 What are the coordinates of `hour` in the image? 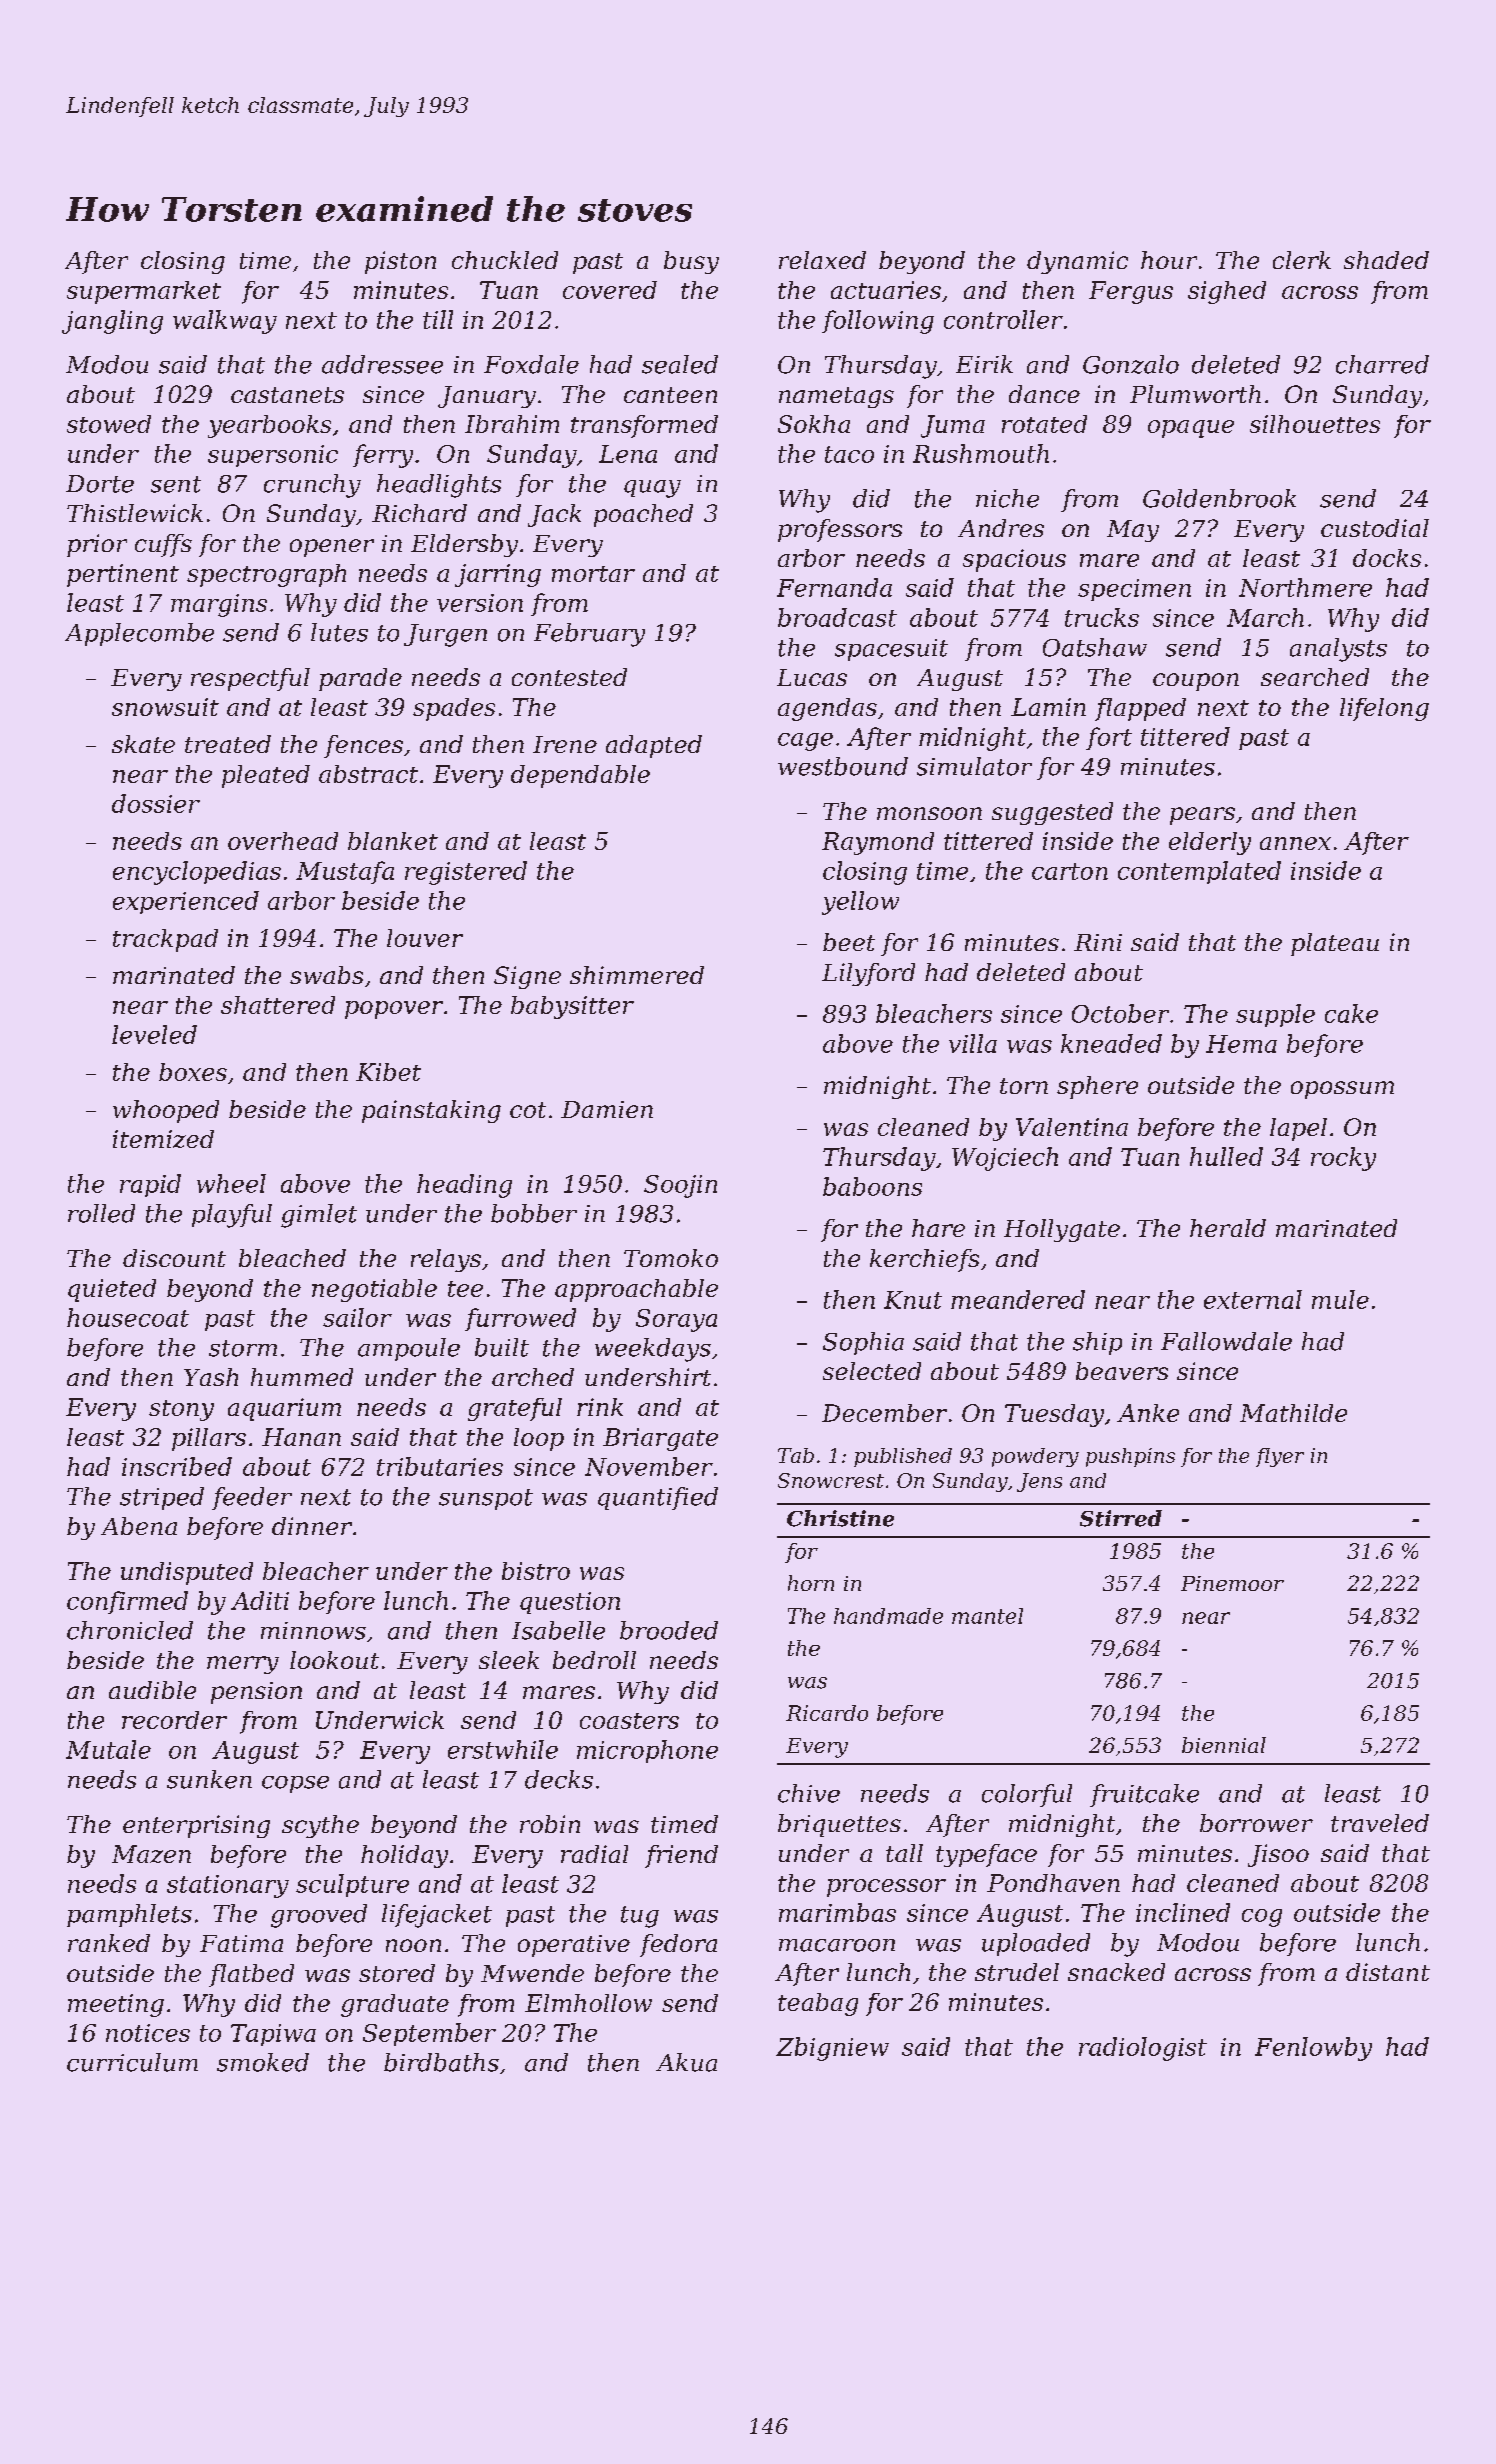 It's located at (1169, 260).
